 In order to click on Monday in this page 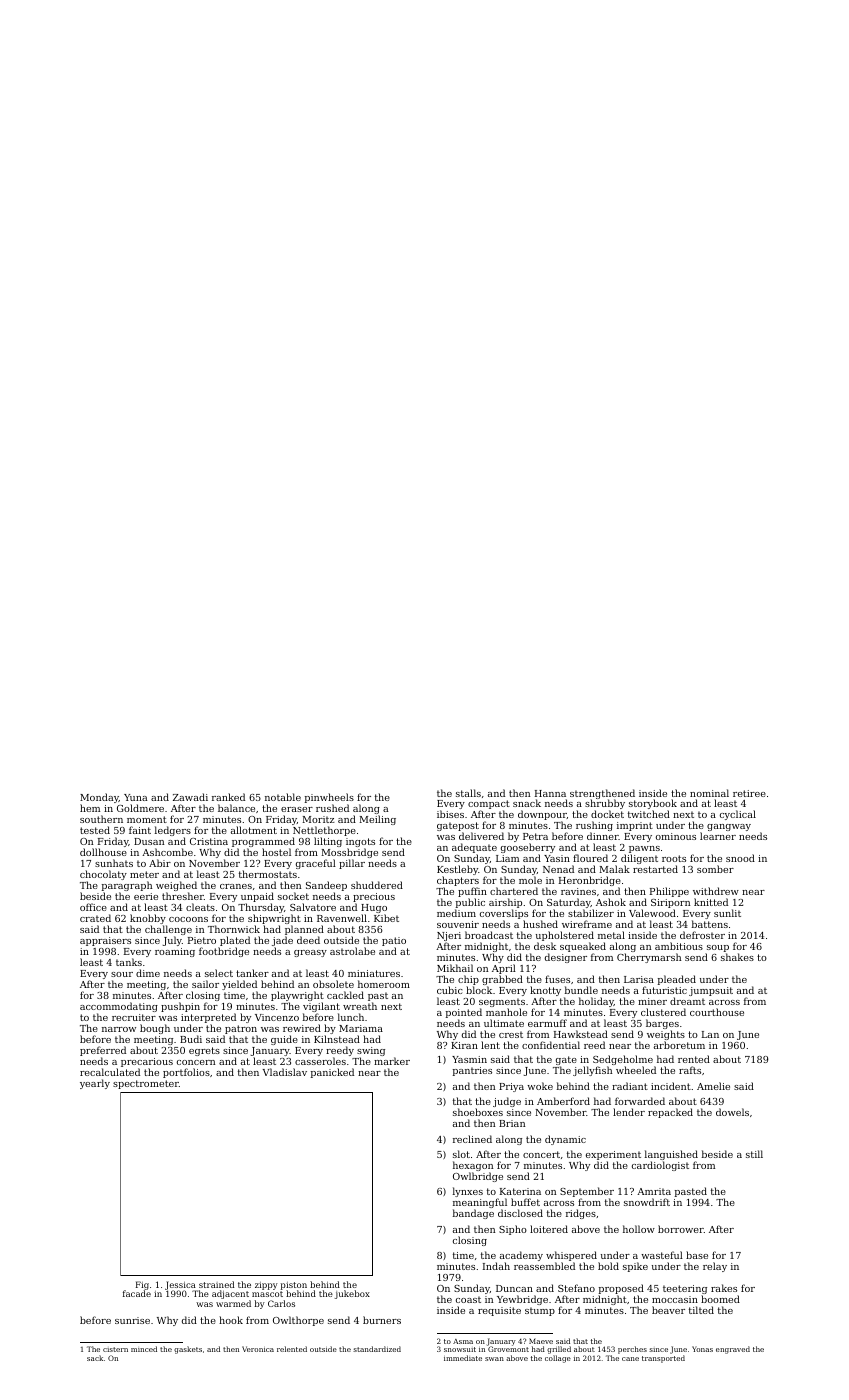, I will do `click(99, 799)`.
